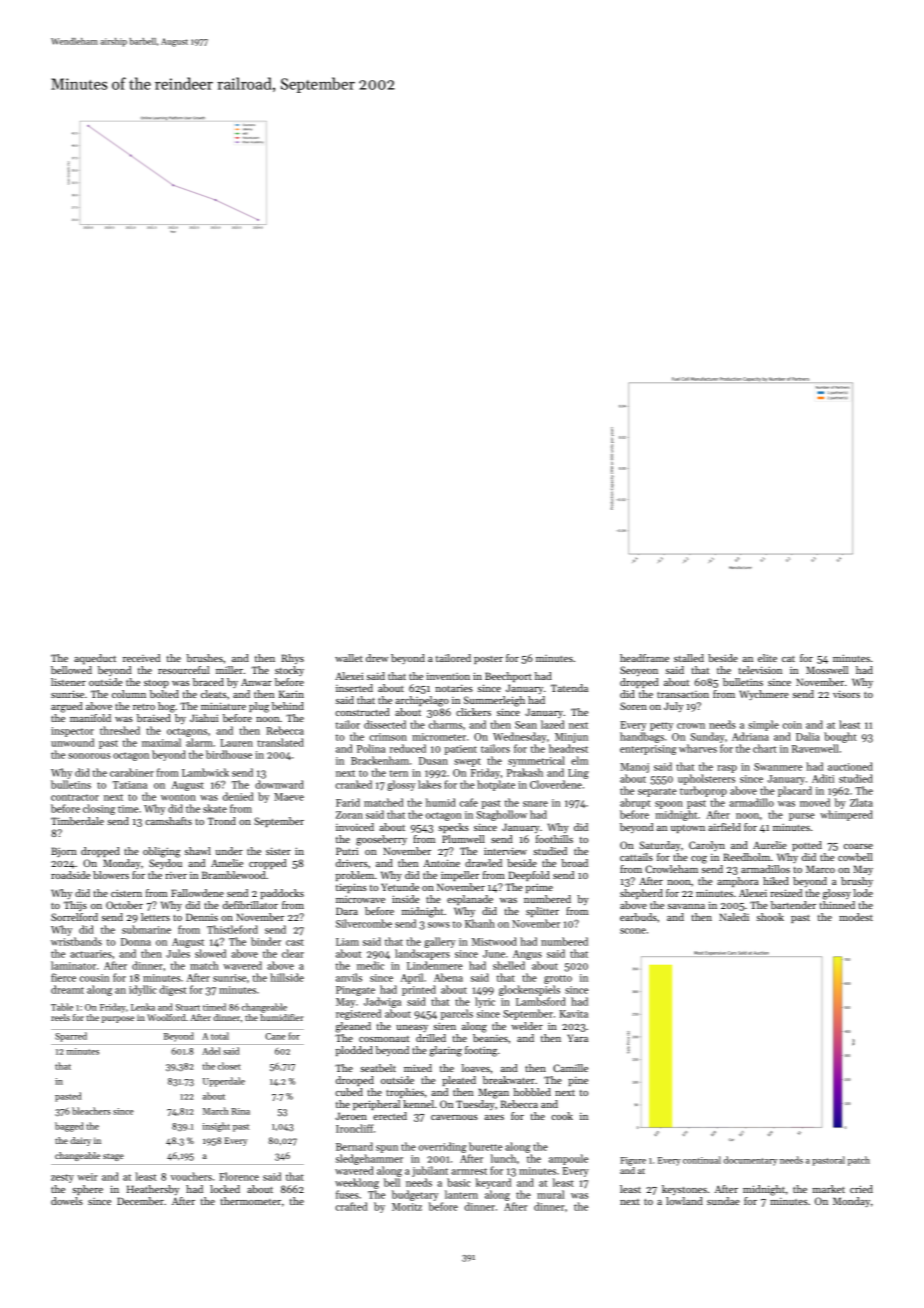  I want to click on transaction, so click(683, 694).
